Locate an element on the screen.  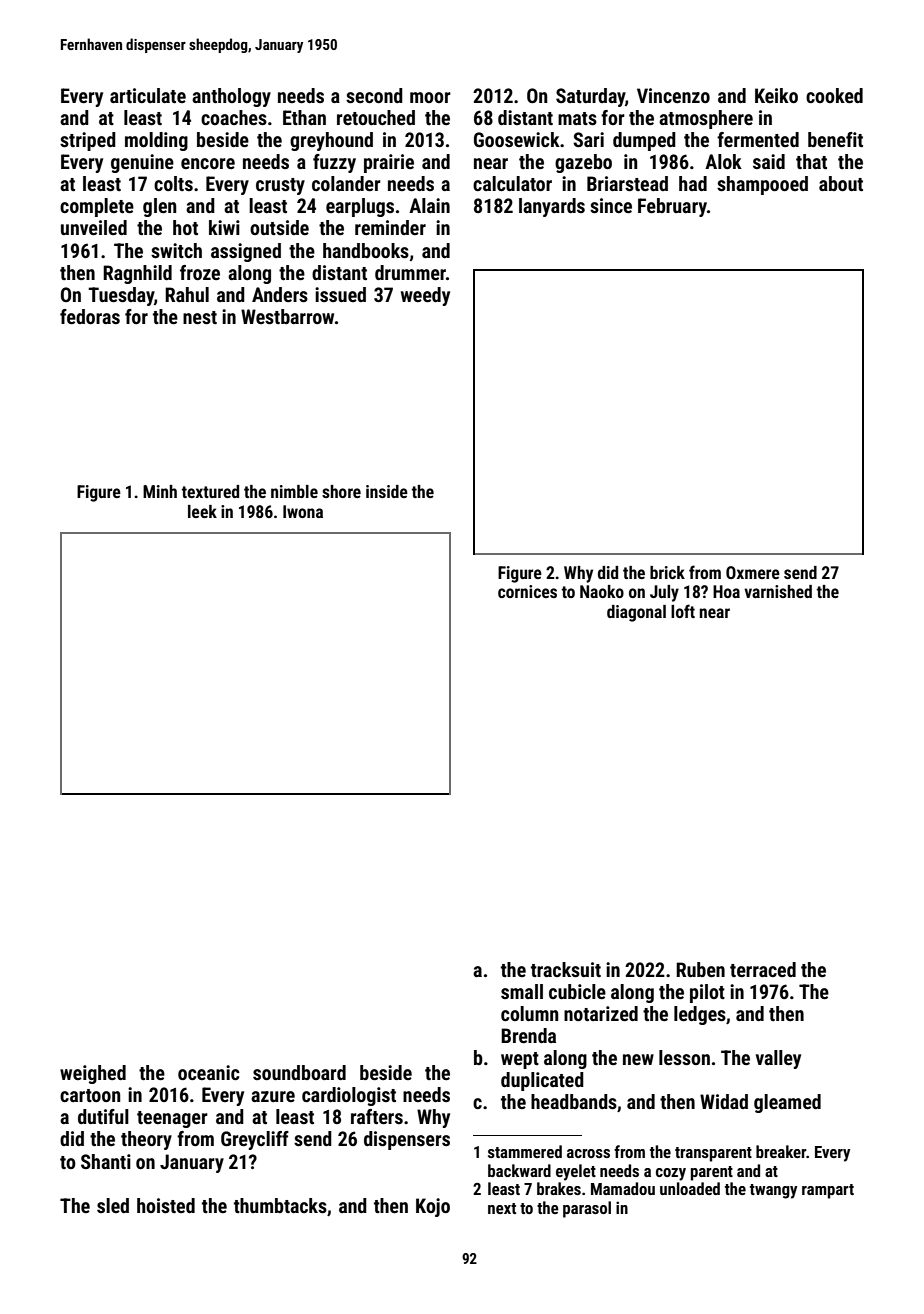
shampooed is located at coordinates (762, 185).
